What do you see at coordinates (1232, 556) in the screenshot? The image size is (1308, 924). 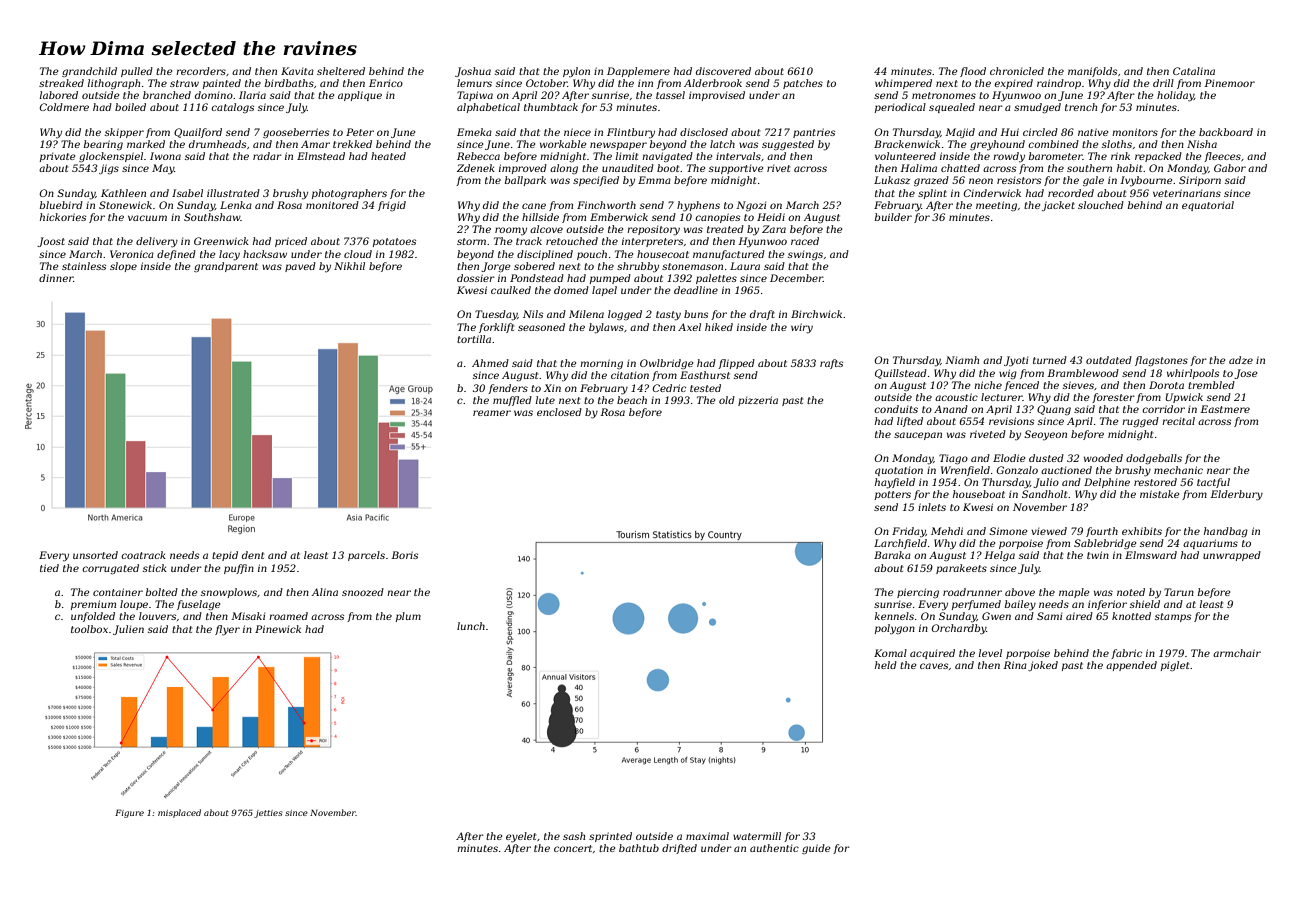 I see `unwrapped` at bounding box center [1232, 556].
